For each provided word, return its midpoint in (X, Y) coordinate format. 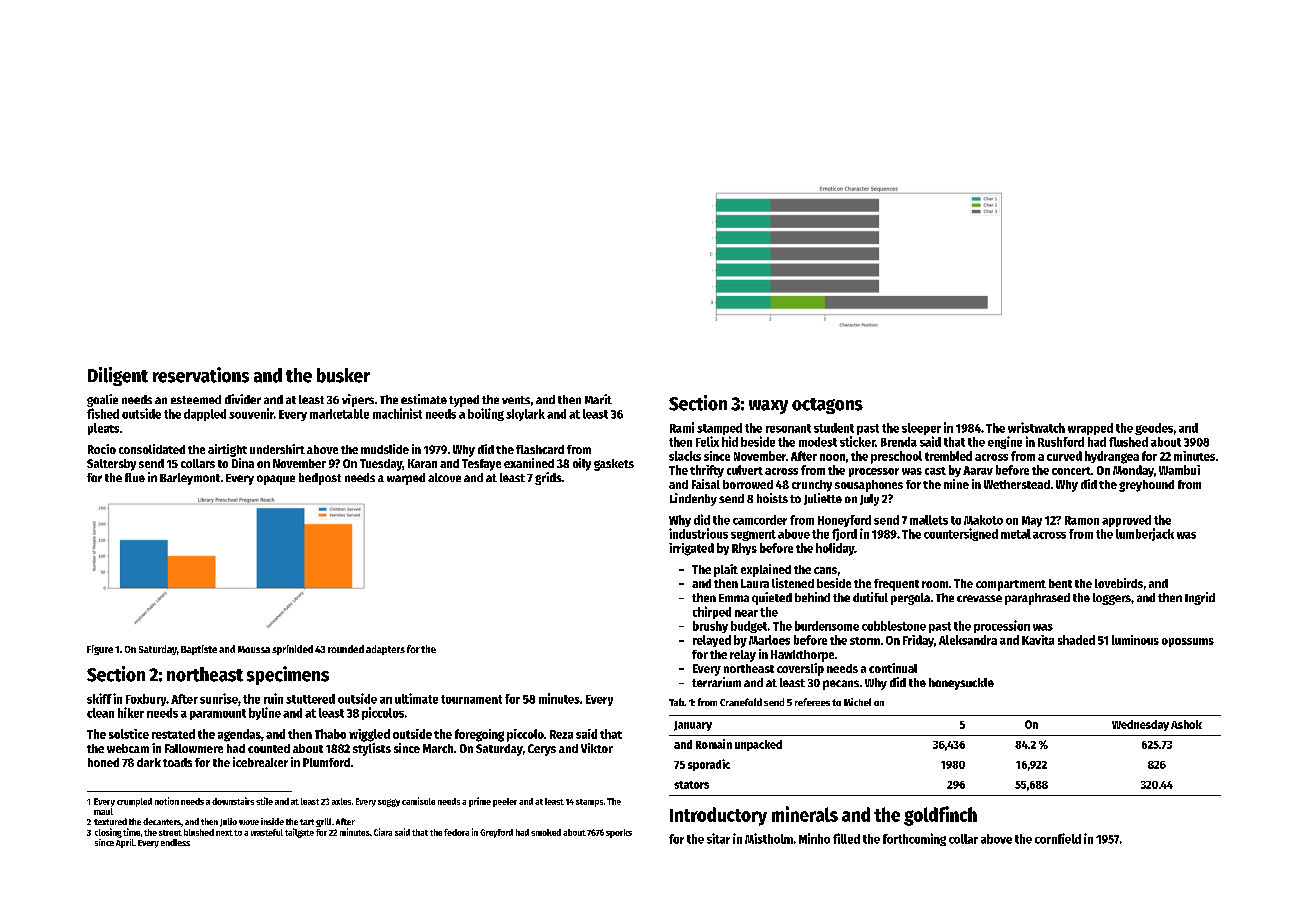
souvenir (251, 413)
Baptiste (199, 650)
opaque (276, 480)
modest (818, 442)
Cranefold (741, 702)
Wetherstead (1017, 484)
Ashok (1186, 724)
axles (341, 801)
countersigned (961, 534)
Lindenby (693, 499)
